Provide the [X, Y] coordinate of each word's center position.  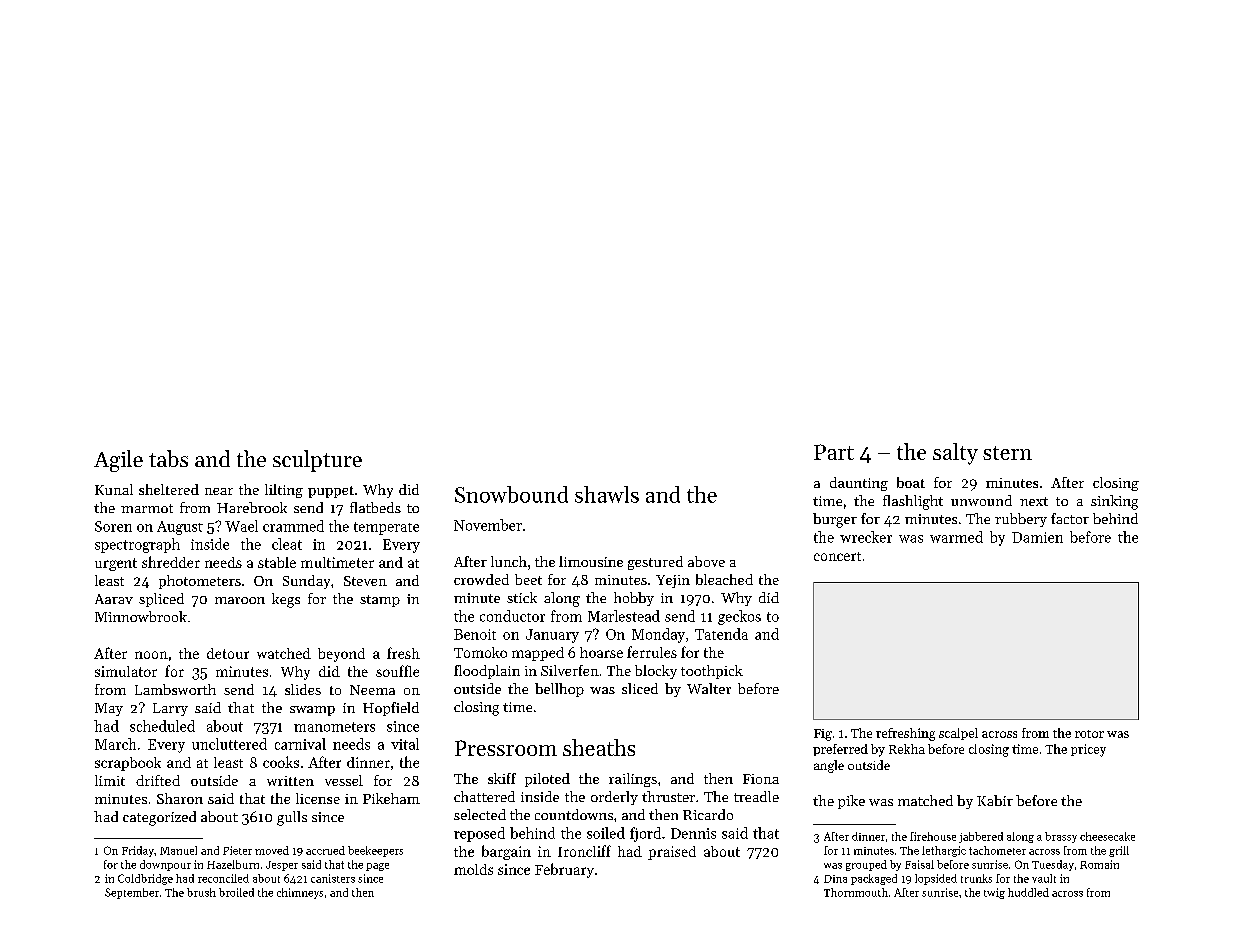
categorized [159, 818]
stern [1007, 453]
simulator [126, 671]
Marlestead [624, 616]
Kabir [995, 800]
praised [672, 853]
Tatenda [721, 634]
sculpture [317, 461]
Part [834, 452]
